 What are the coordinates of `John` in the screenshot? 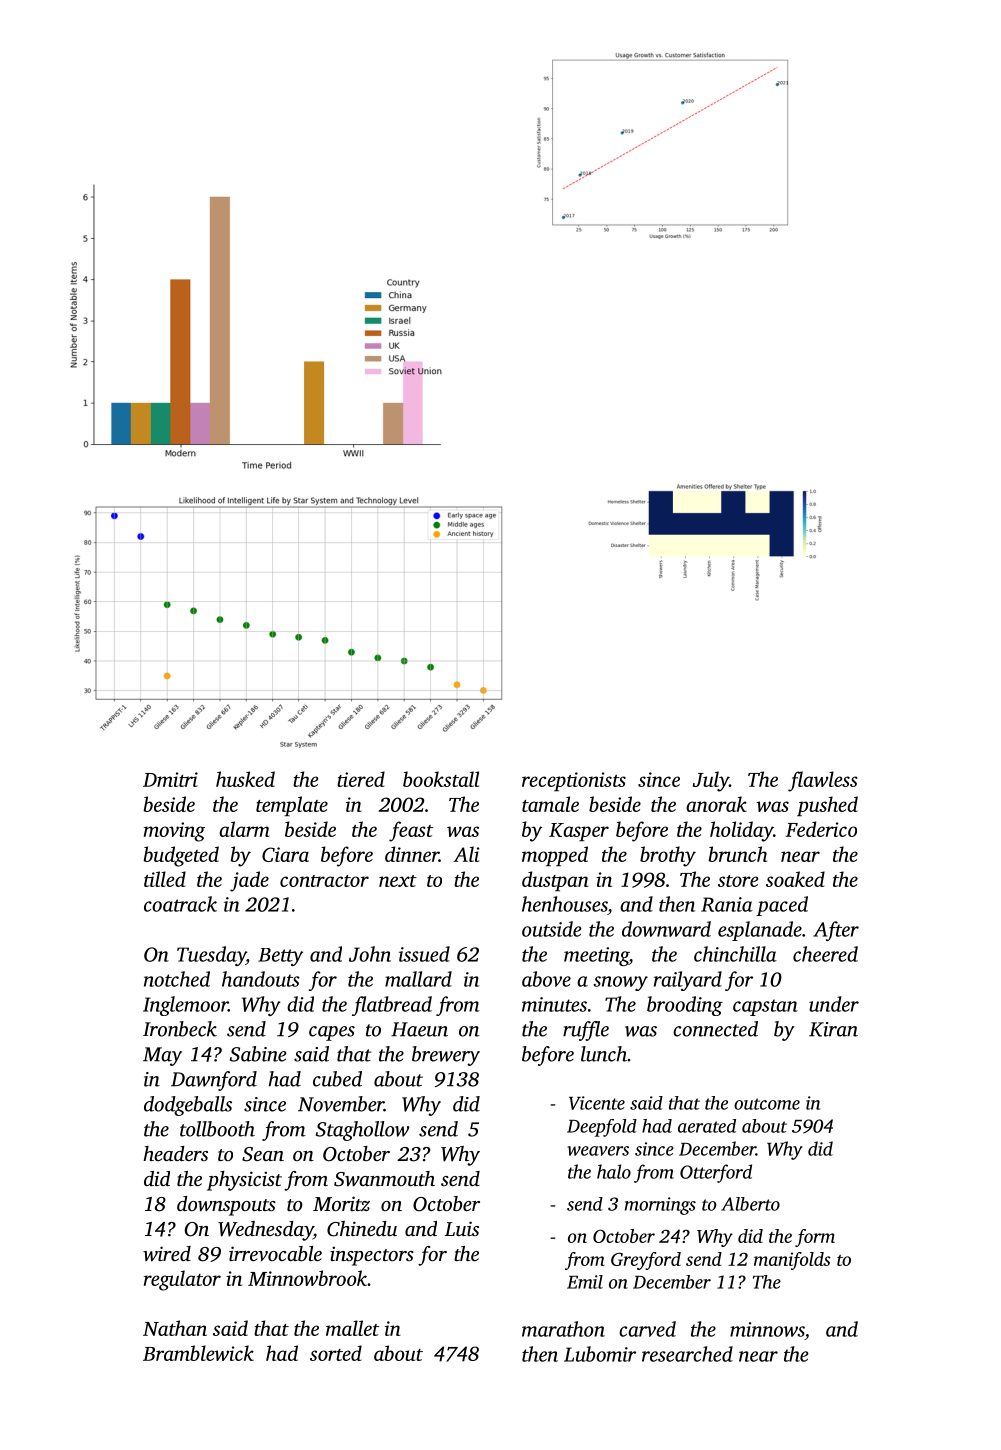 It's located at (370, 954).
